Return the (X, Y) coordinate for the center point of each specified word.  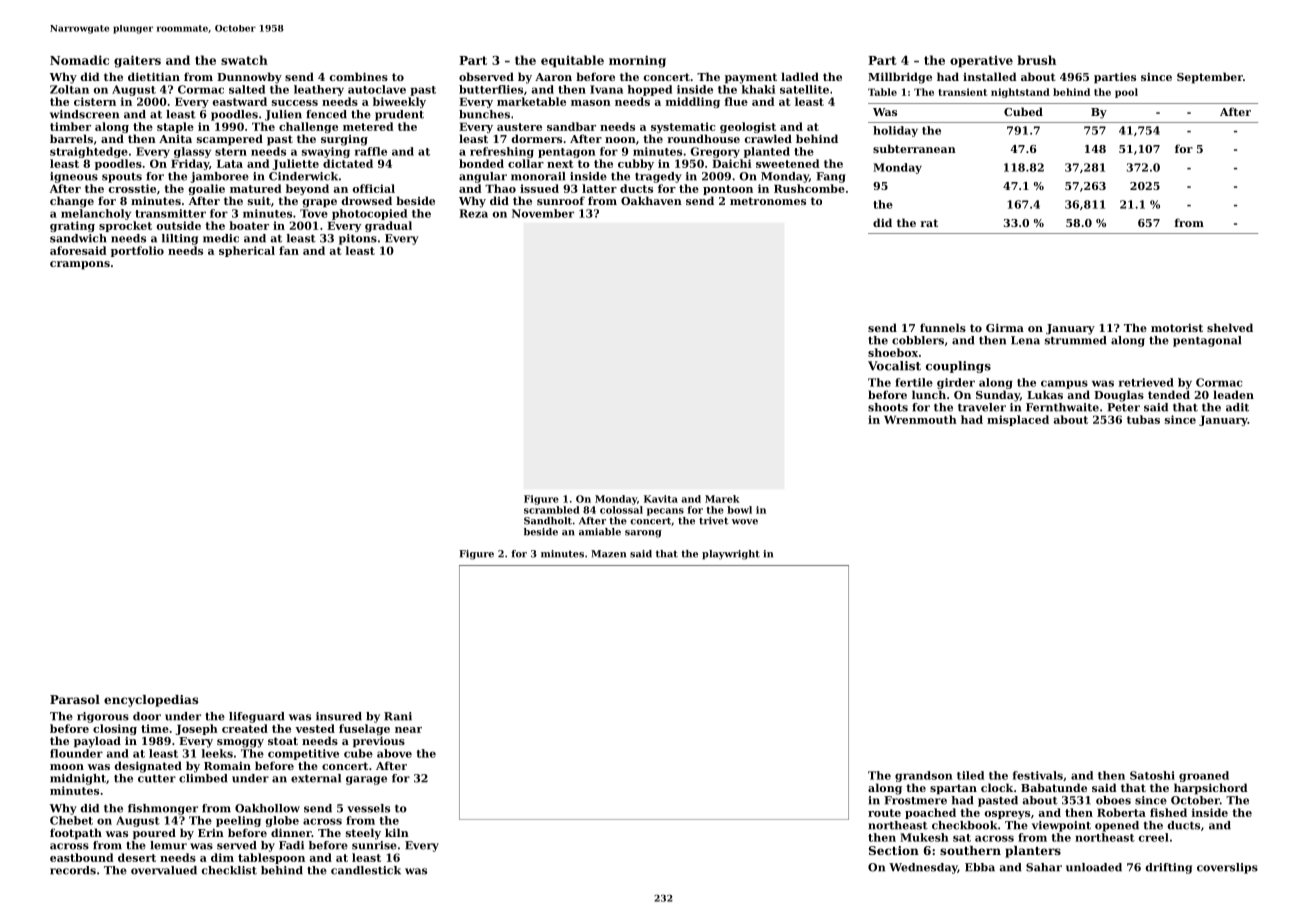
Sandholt (548, 521)
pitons (358, 239)
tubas (1143, 419)
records (73, 870)
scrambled (552, 510)
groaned (1204, 776)
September (1210, 78)
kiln (397, 832)
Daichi (732, 163)
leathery (319, 90)
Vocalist (894, 366)
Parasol (75, 699)
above (394, 753)
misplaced (1018, 420)
